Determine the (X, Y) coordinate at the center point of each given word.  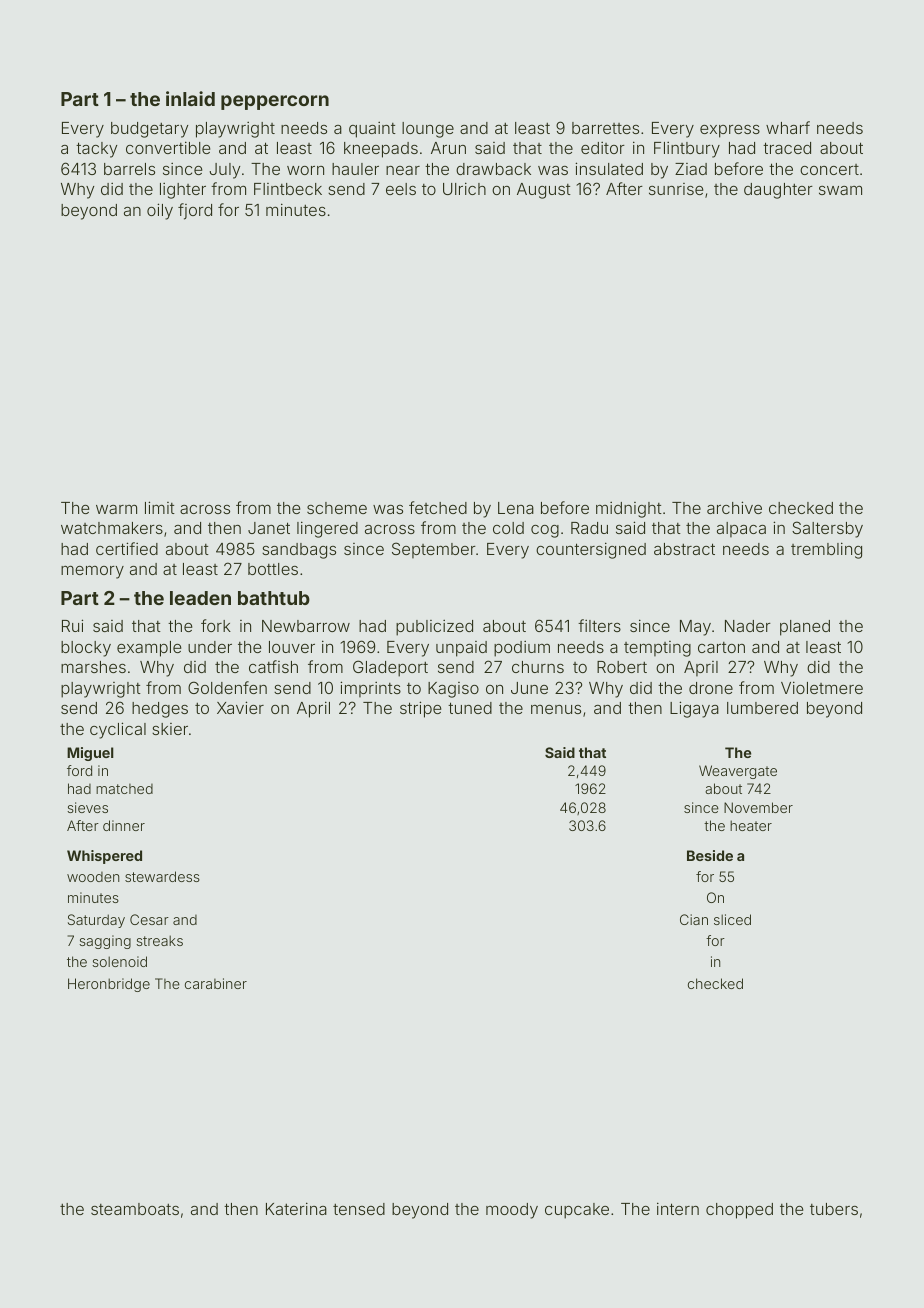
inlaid (190, 98)
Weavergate (738, 772)
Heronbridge (109, 985)
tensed (359, 1209)
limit (160, 507)
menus (556, 709)
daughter (778, 191)
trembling (826, 550)
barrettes (605, 128)
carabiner (216, 983)
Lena (516, 508)
